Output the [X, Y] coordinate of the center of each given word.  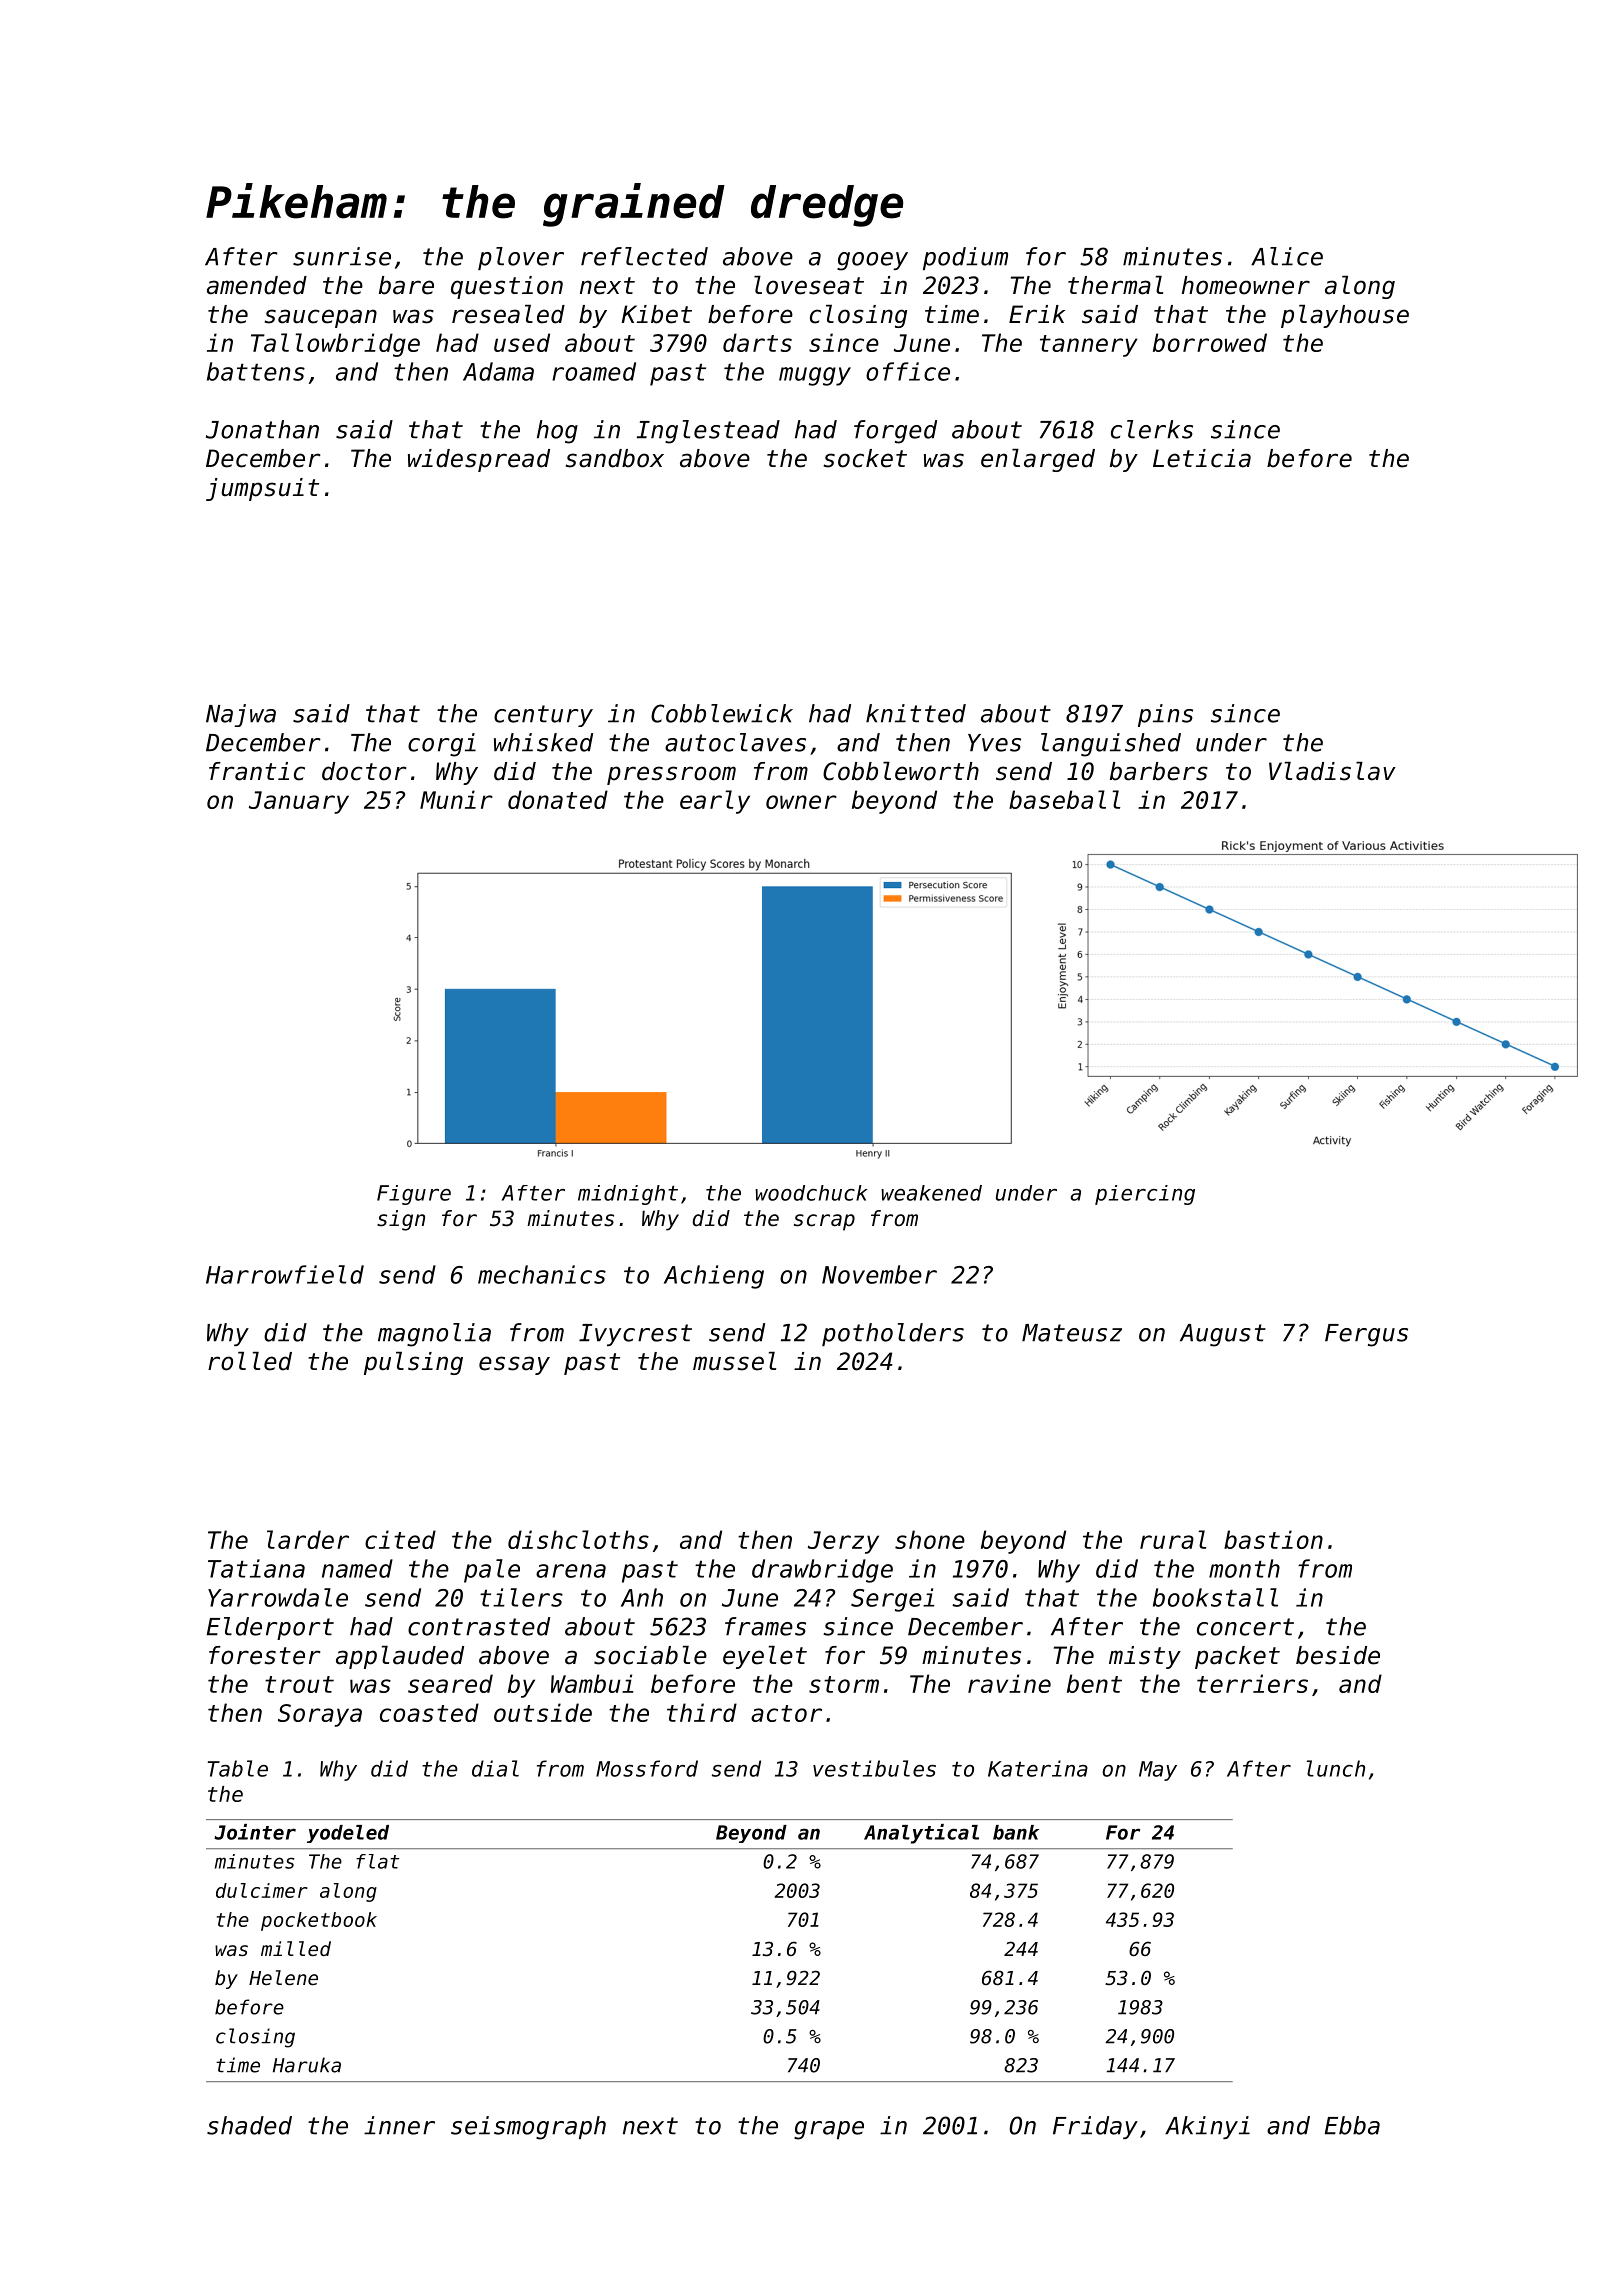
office [908, 371]
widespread [479, 460]
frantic [257, 771]
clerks [1152, 429]
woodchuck [811, 1193]
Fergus [1366, 1335]
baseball [1064, 799]
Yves [994, 743]
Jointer [255, 1832]
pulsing [413, 1363]
